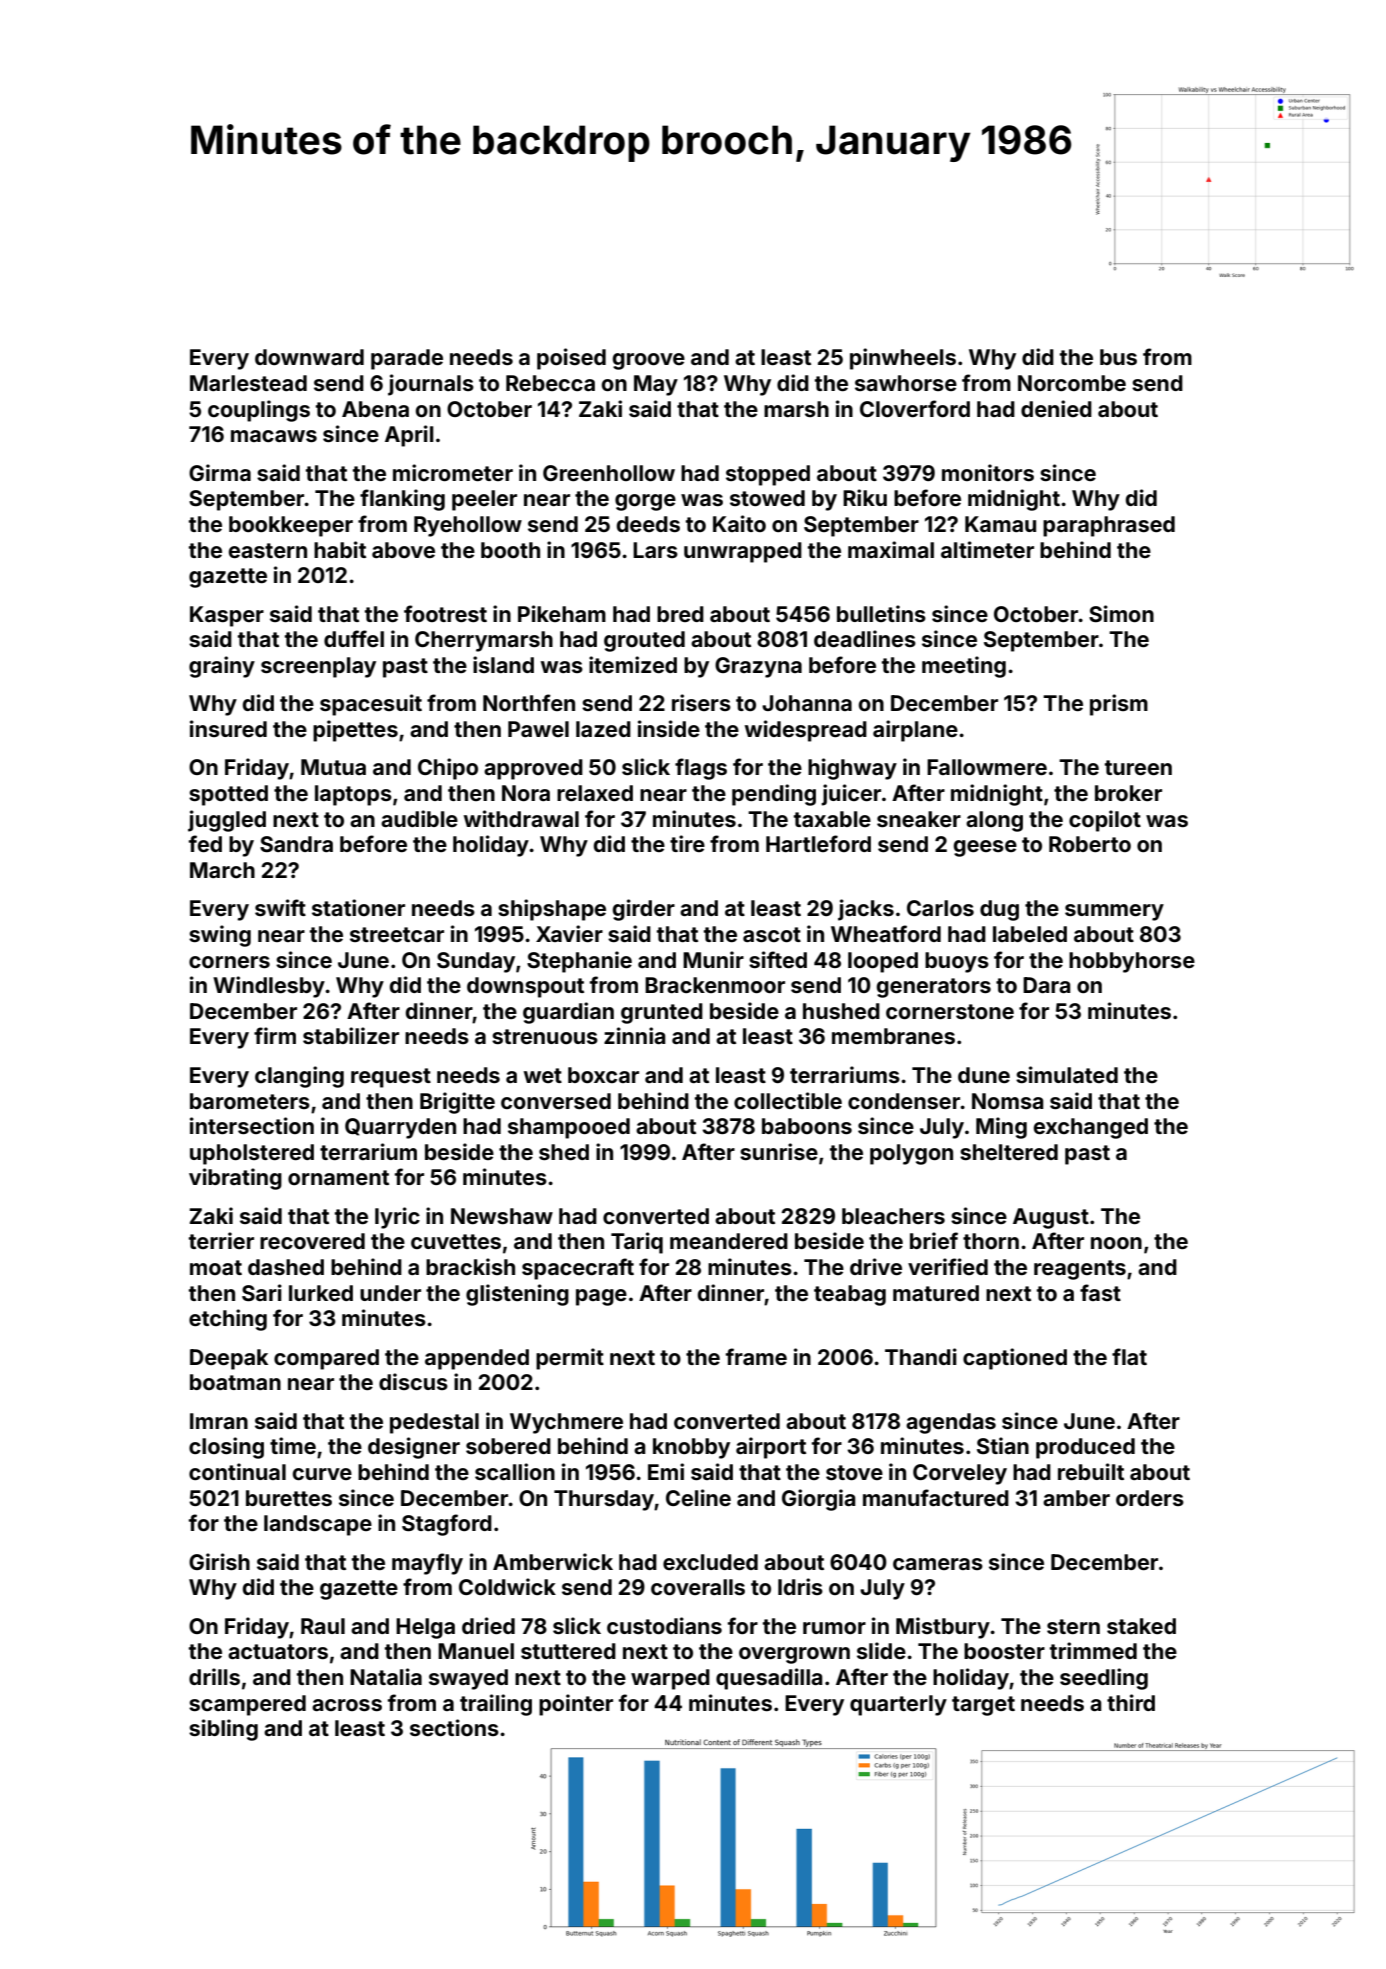 The height and width of the screenshot is (1969, 1386). I want to click on Fallowmere, so click(987, 767).
